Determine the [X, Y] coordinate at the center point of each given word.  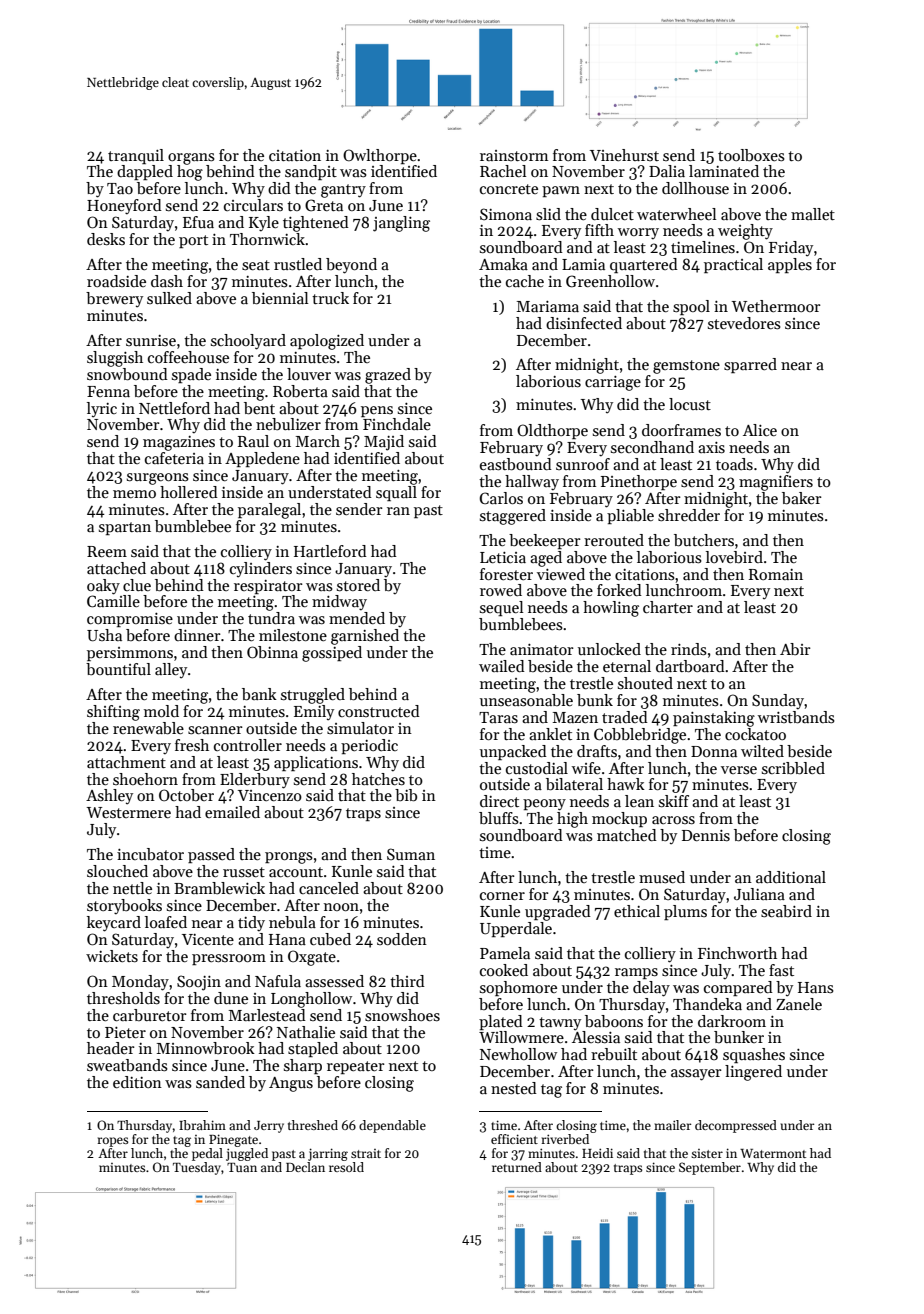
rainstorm [514, 155]
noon [341, 907]
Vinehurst [624, 155]
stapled [313, 1049]
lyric [102, 410]
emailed [232, 812]
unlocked [609, 649]
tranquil [136, 156]
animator [542, 649]
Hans [816, 988]
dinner [197, 635]
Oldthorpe [552, 431]
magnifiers [776, 483]
